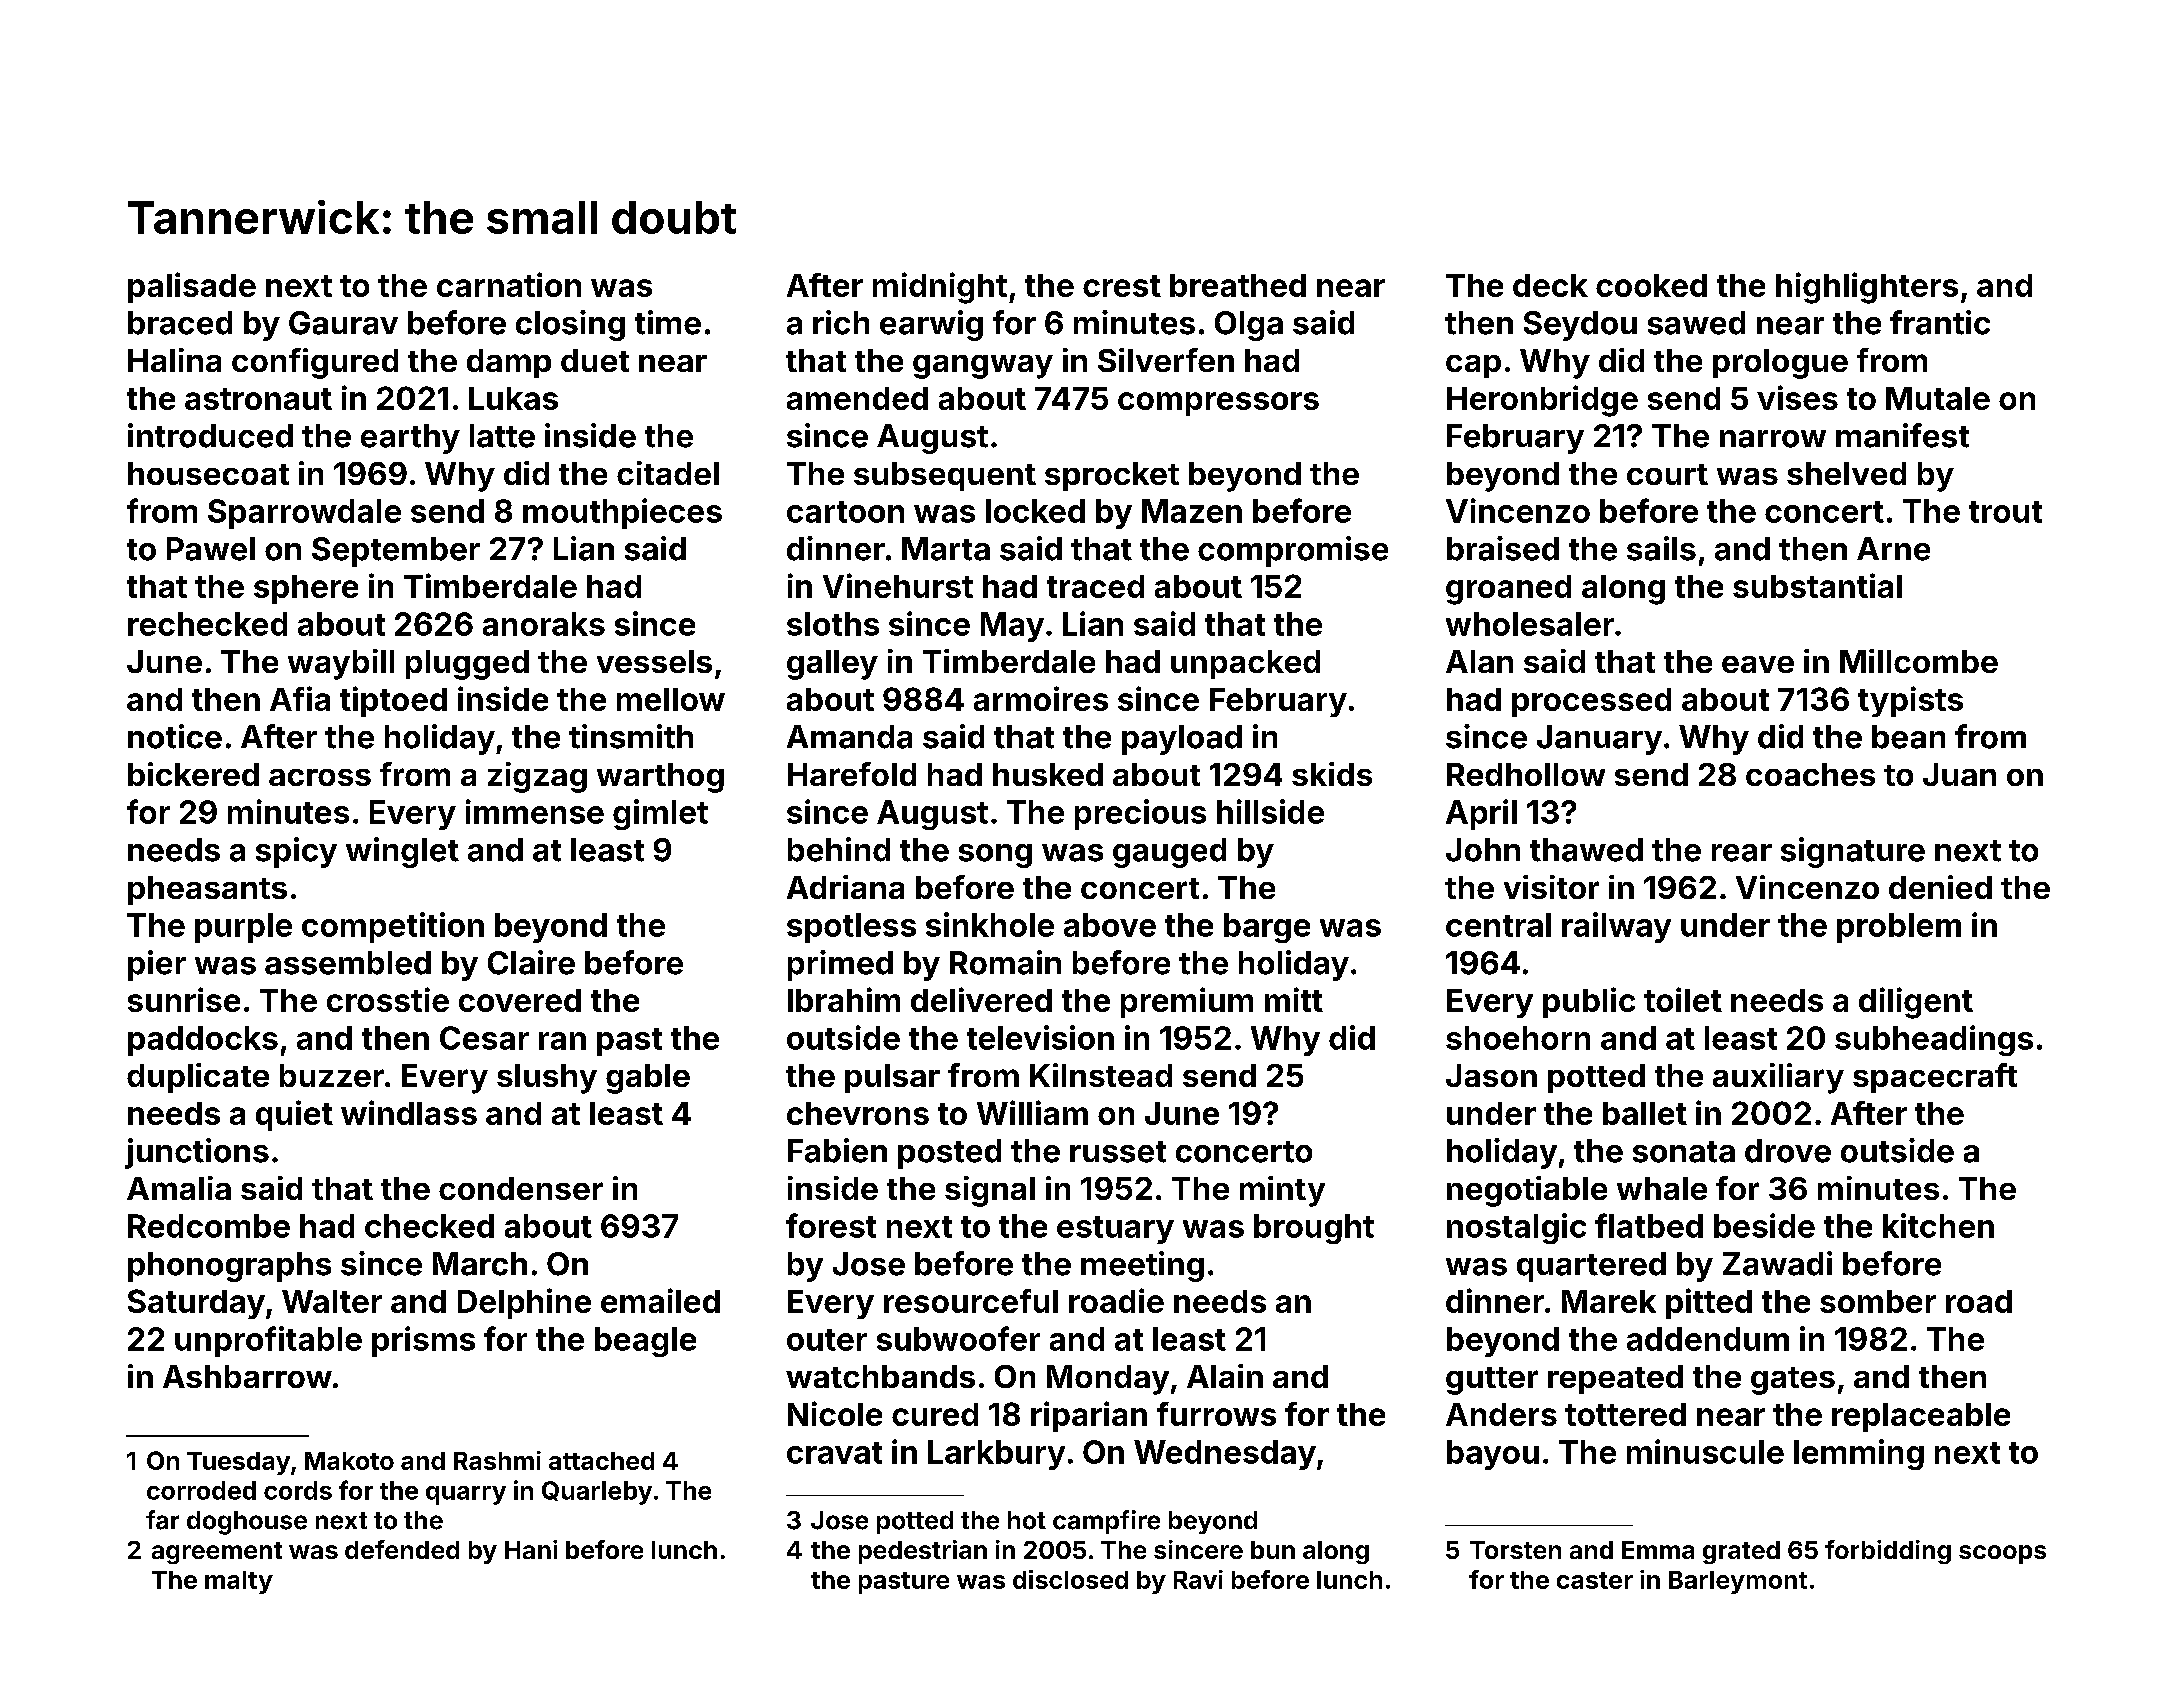  I want to click on carnation, so click(509, 284).
